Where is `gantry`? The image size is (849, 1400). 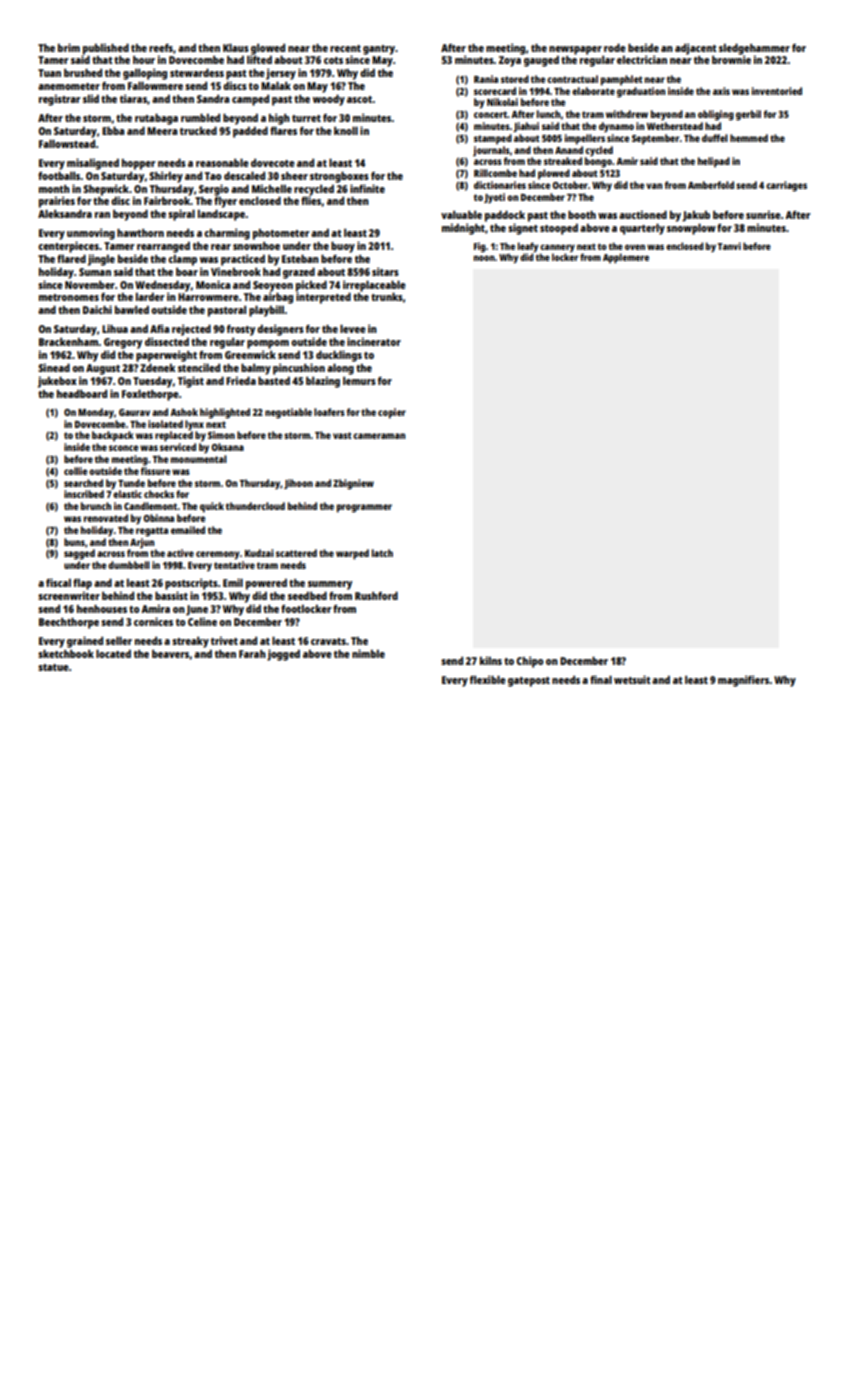
gantry is located at coordinates (379, 50).
